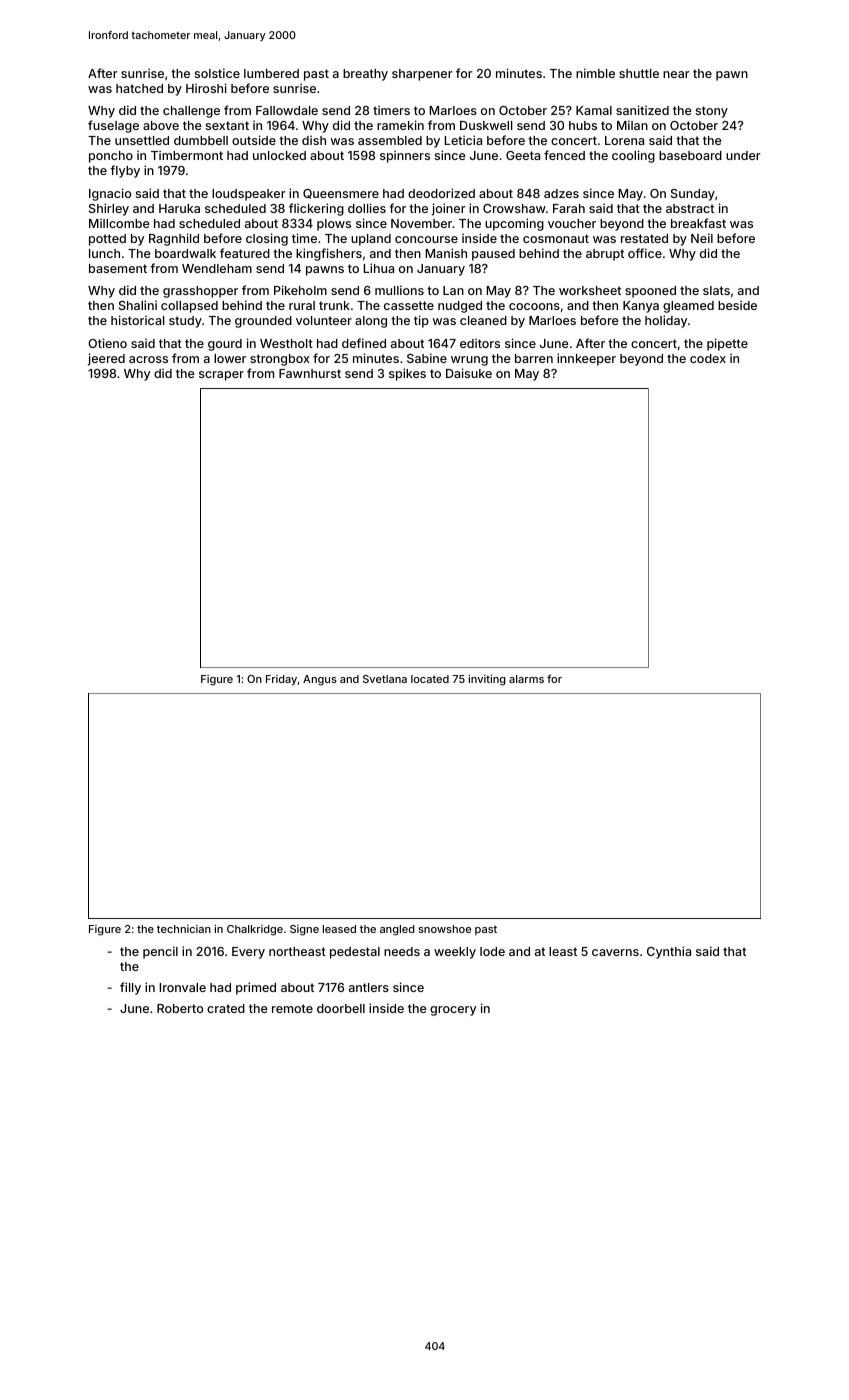 The image size is (849, 1400). I want to click on Roberto, so click(180, 1008).
